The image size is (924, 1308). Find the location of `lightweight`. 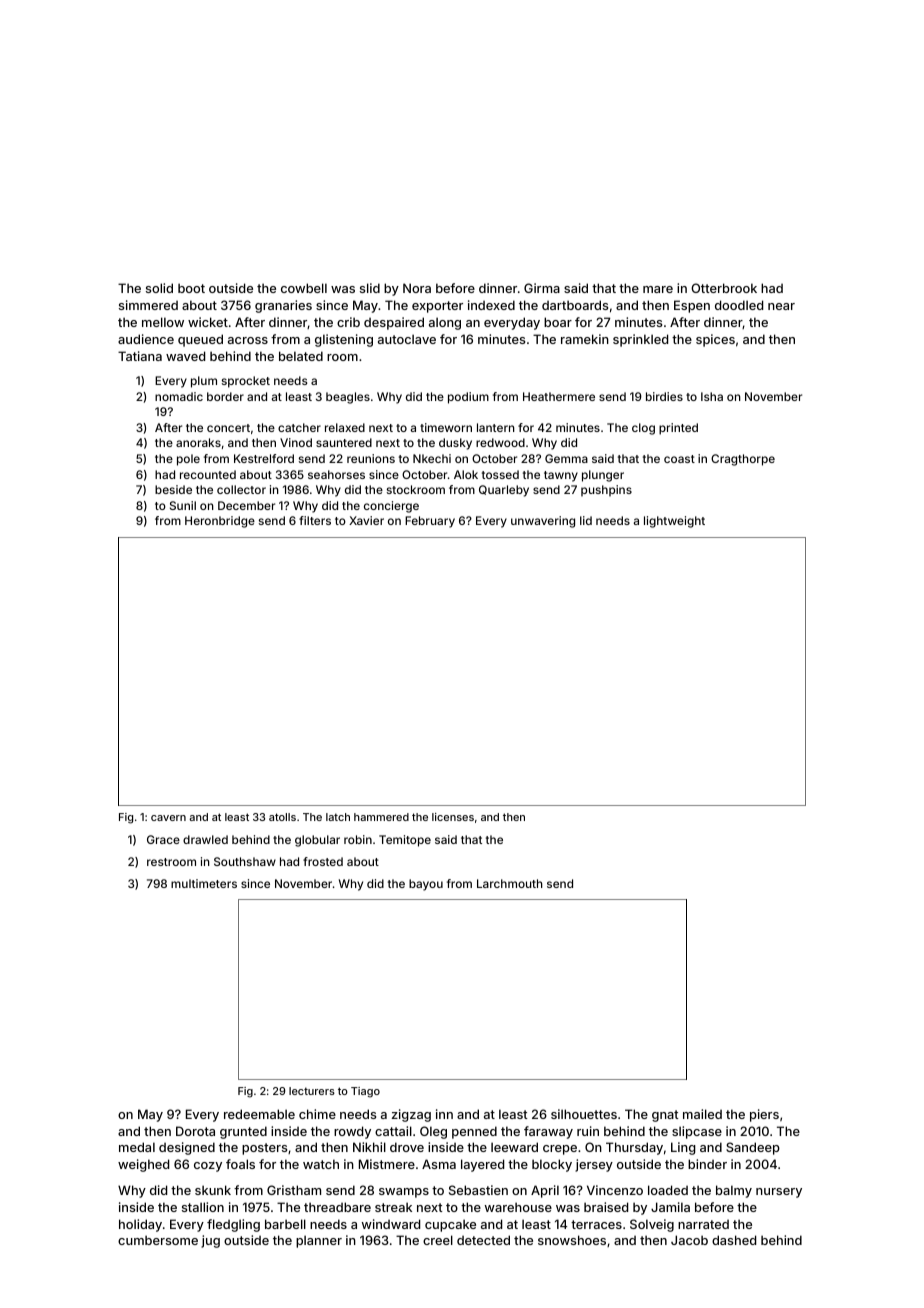

lightweight is located at coordinates (674, 522).
